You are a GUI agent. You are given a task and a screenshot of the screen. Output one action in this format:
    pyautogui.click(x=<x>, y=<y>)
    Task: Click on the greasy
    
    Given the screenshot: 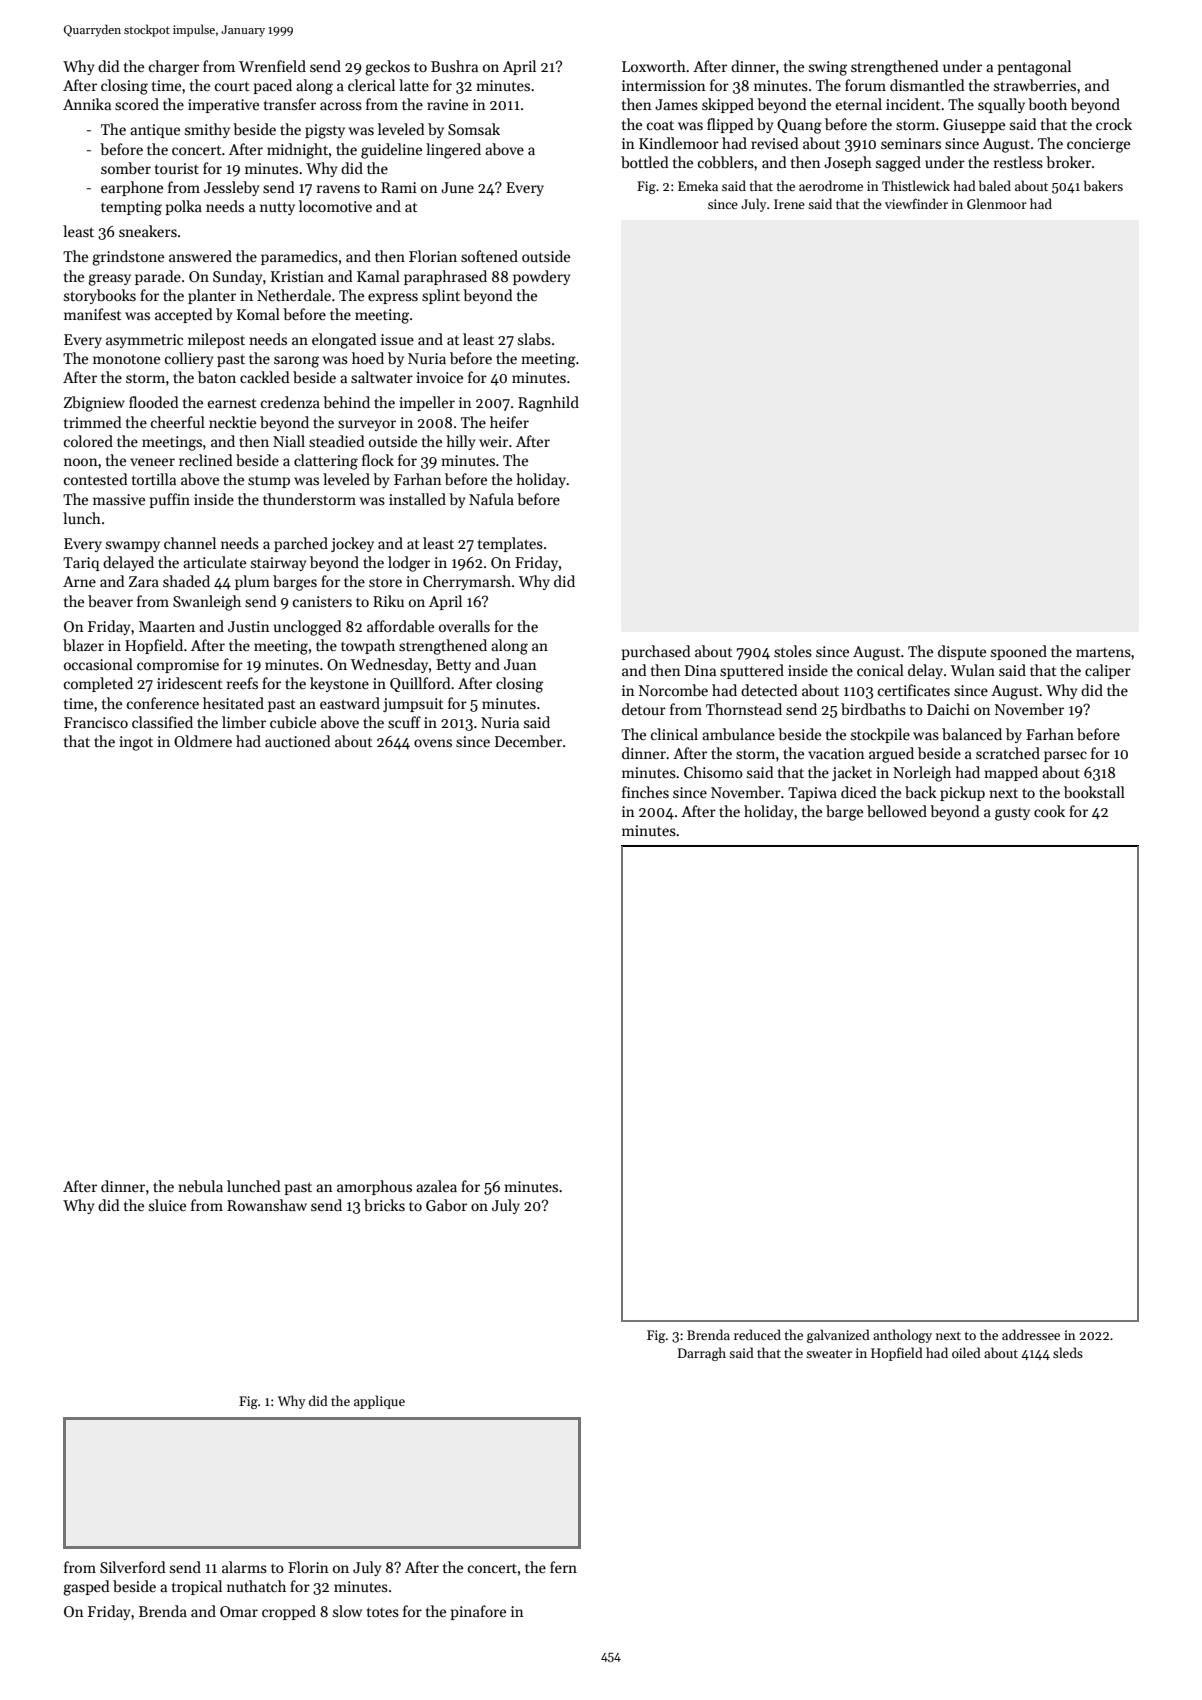 What is the action you would take?
    pyautogui.click(x=109, y=280)
